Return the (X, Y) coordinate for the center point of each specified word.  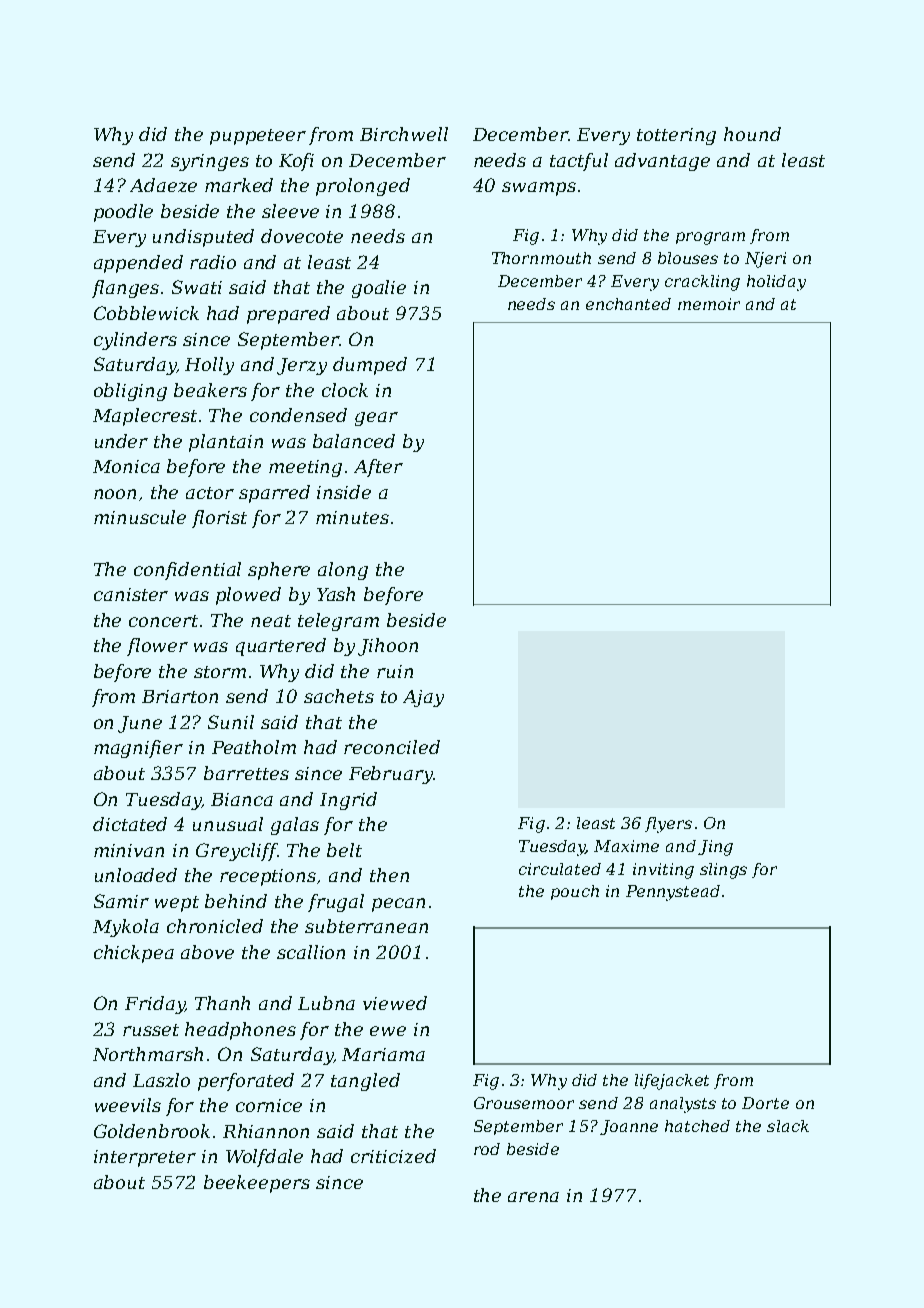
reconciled (392, 747)
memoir (709, 304)
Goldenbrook (152, 1131)
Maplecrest (145, 417)
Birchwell (404, 134)
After (378, 468)
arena (533, 1197)
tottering (676, 136)
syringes (210, 162)
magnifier (138, 749)
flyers (668, 825)
